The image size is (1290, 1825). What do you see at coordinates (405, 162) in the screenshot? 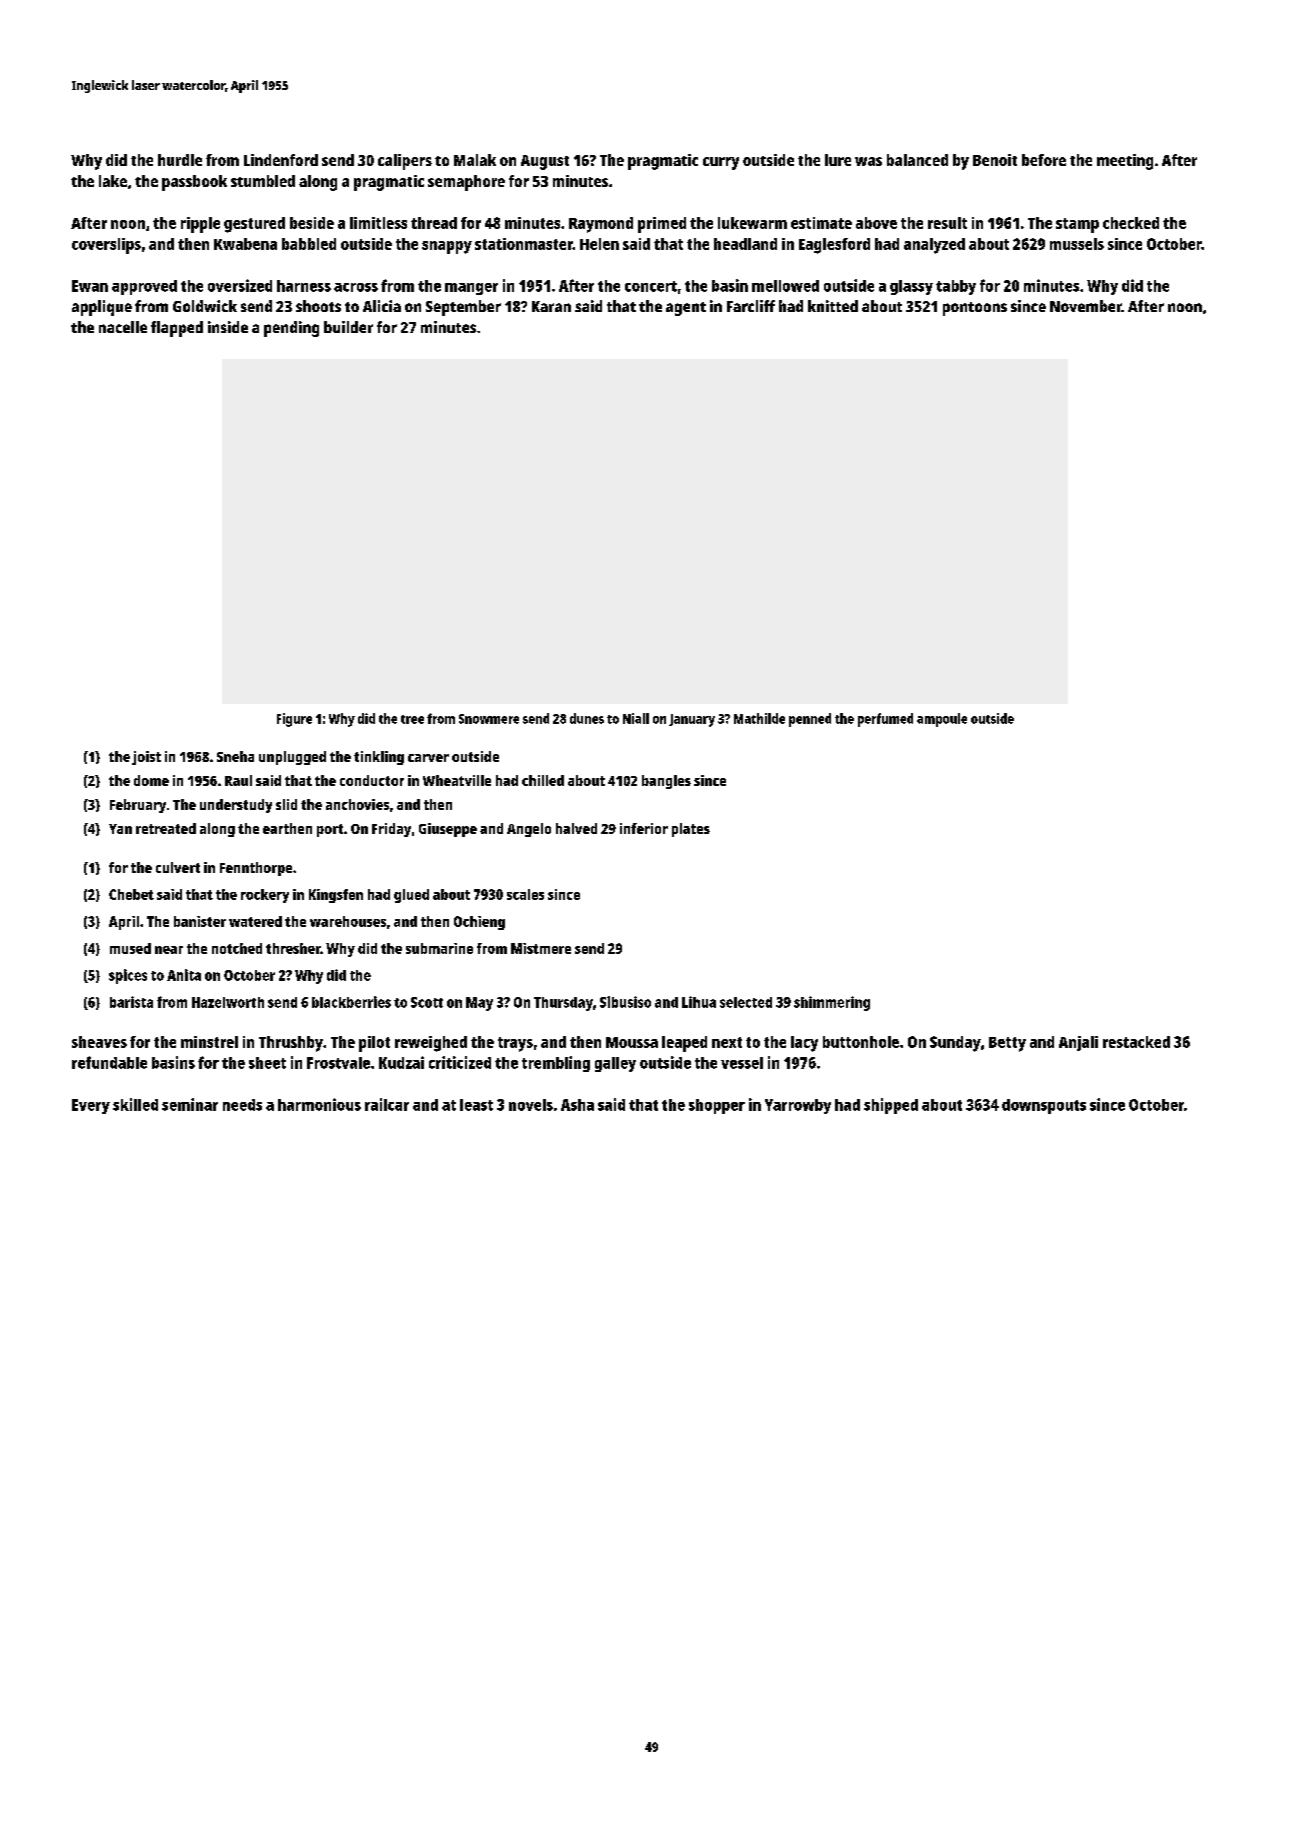
I see `calipers` at bounding box center [405, 162].
